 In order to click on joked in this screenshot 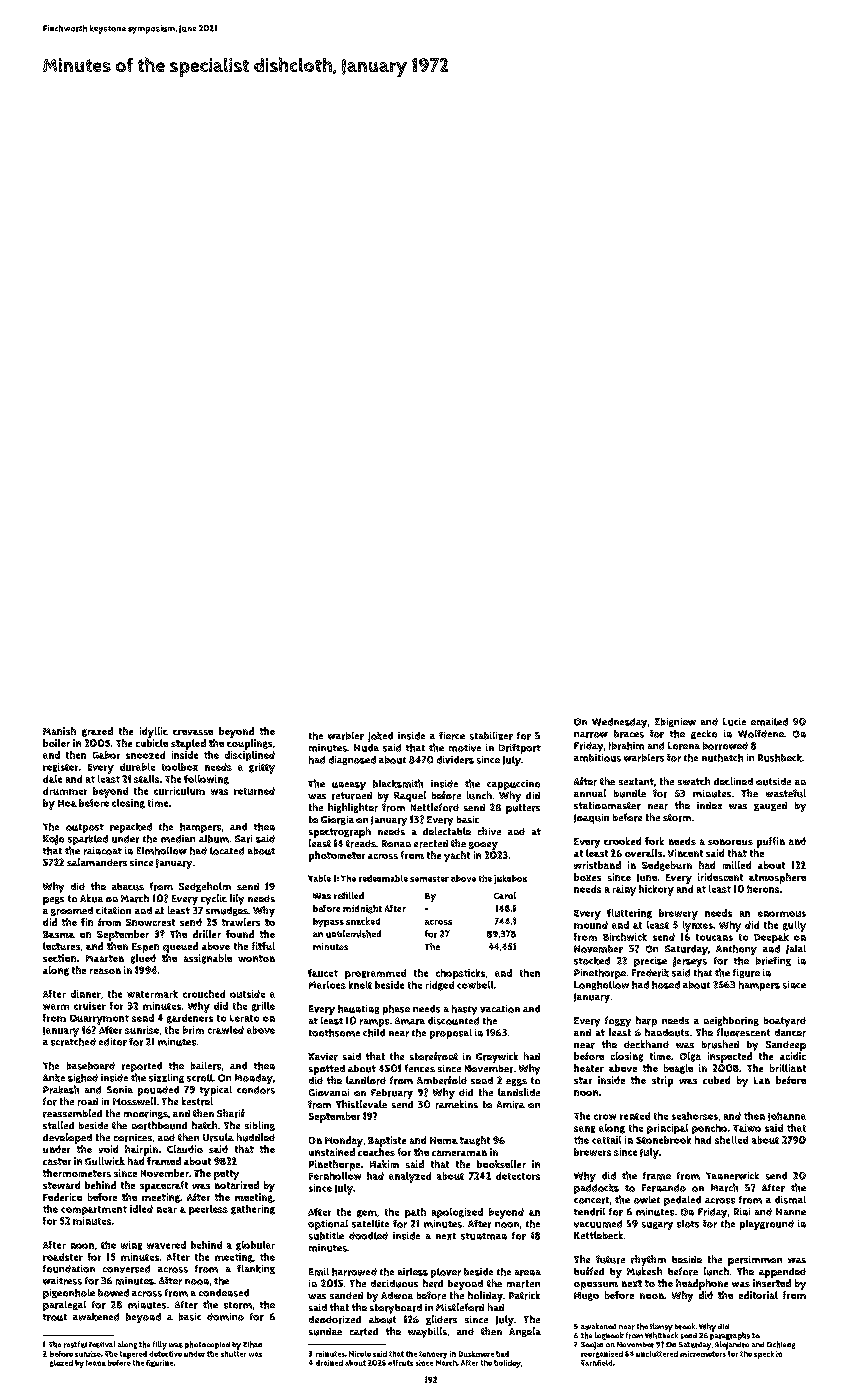, I will do `click(380, 737)`.
